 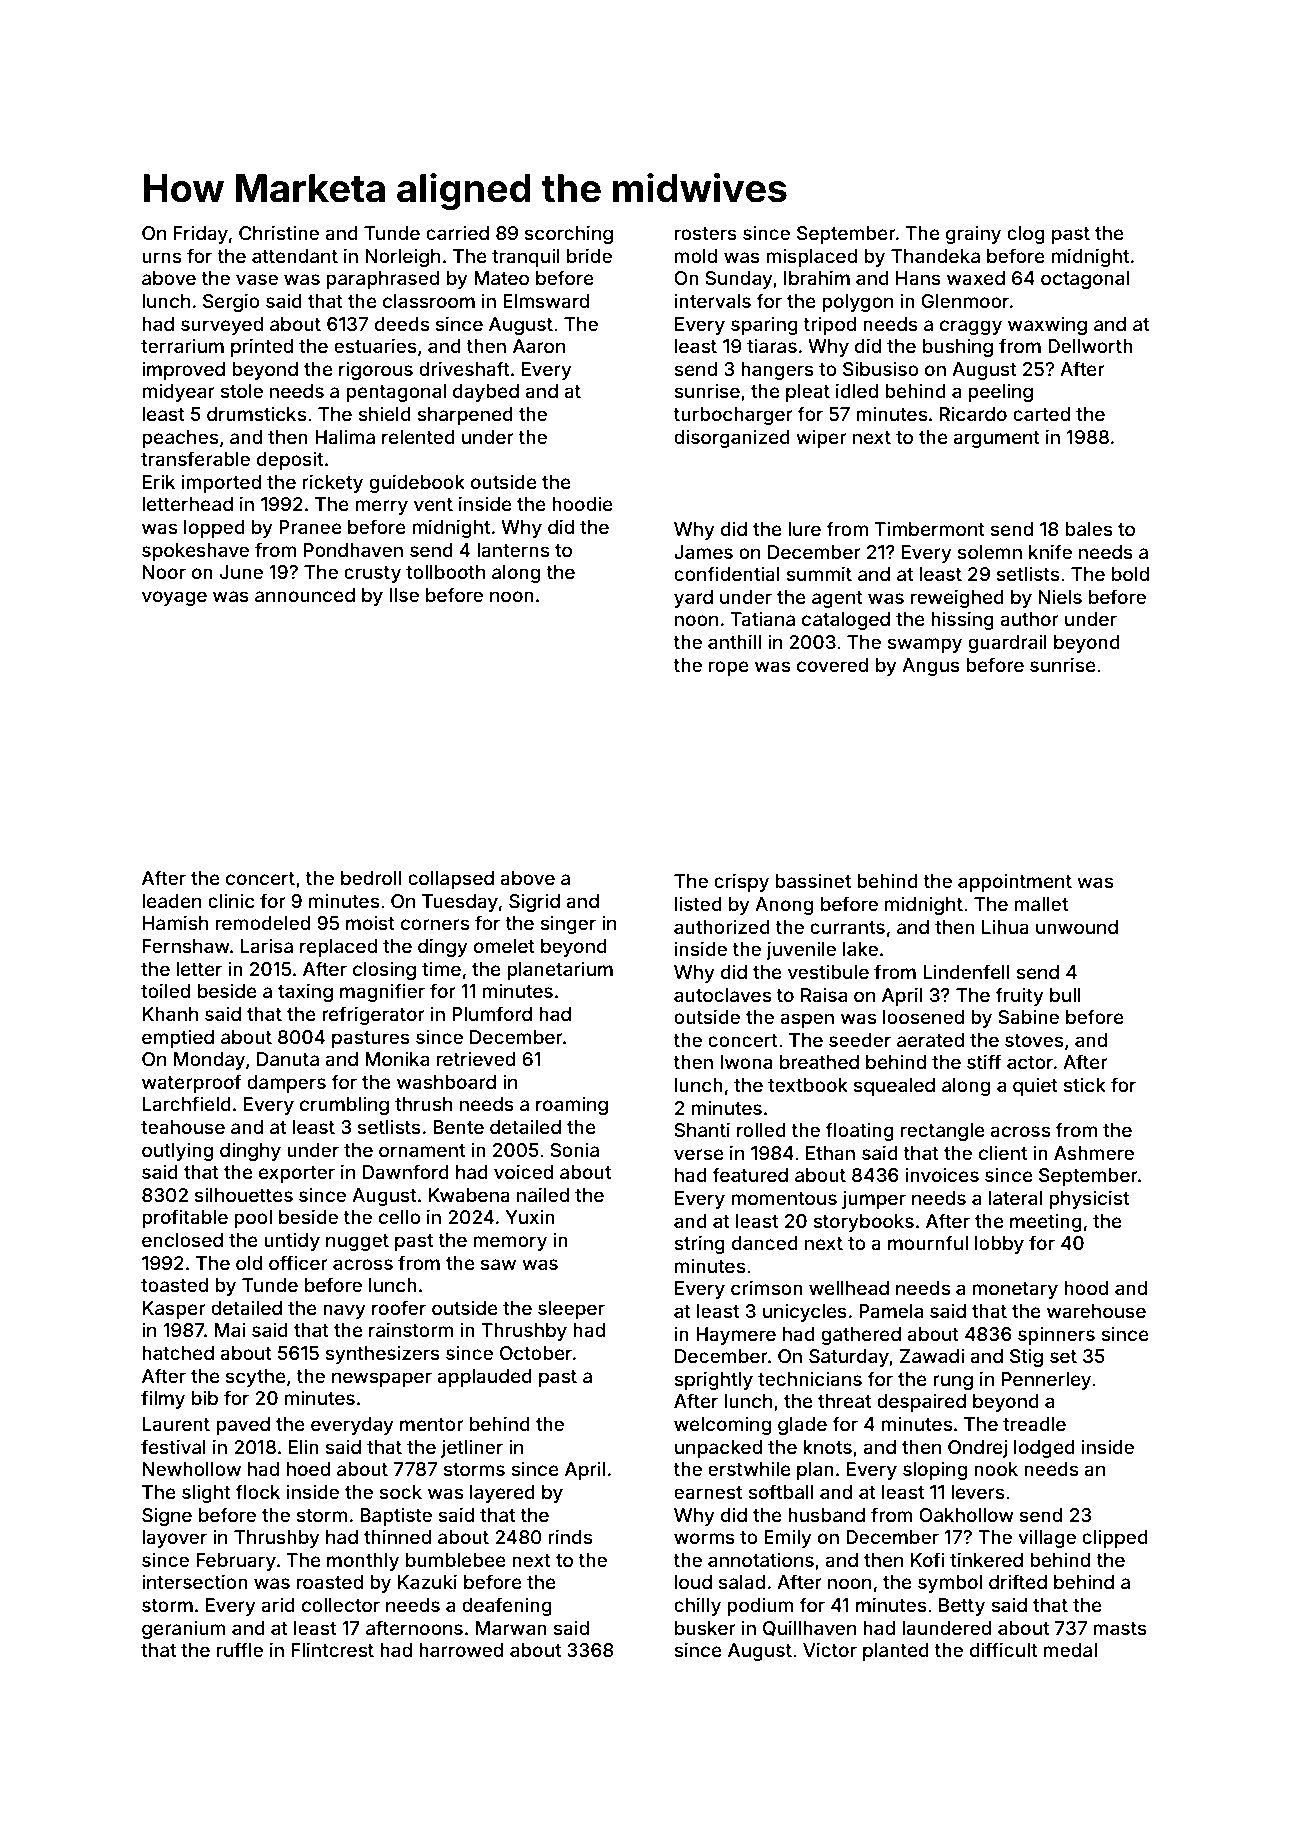 What do you see at coordinates (161, 257) in the document?
I see `urns` at bounding box center [161, 257].
